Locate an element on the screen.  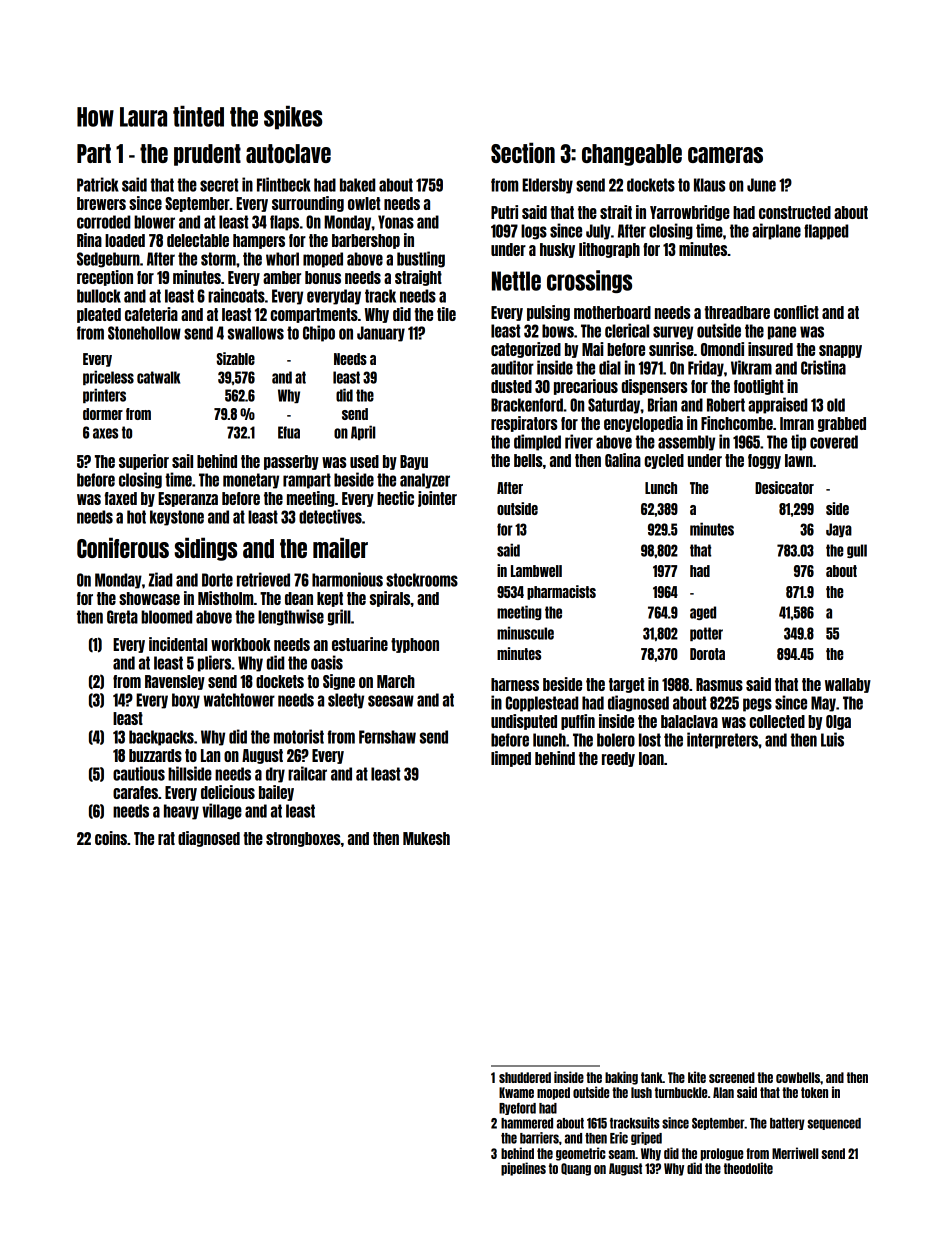
flapped is located at coordinates (826, 232).
